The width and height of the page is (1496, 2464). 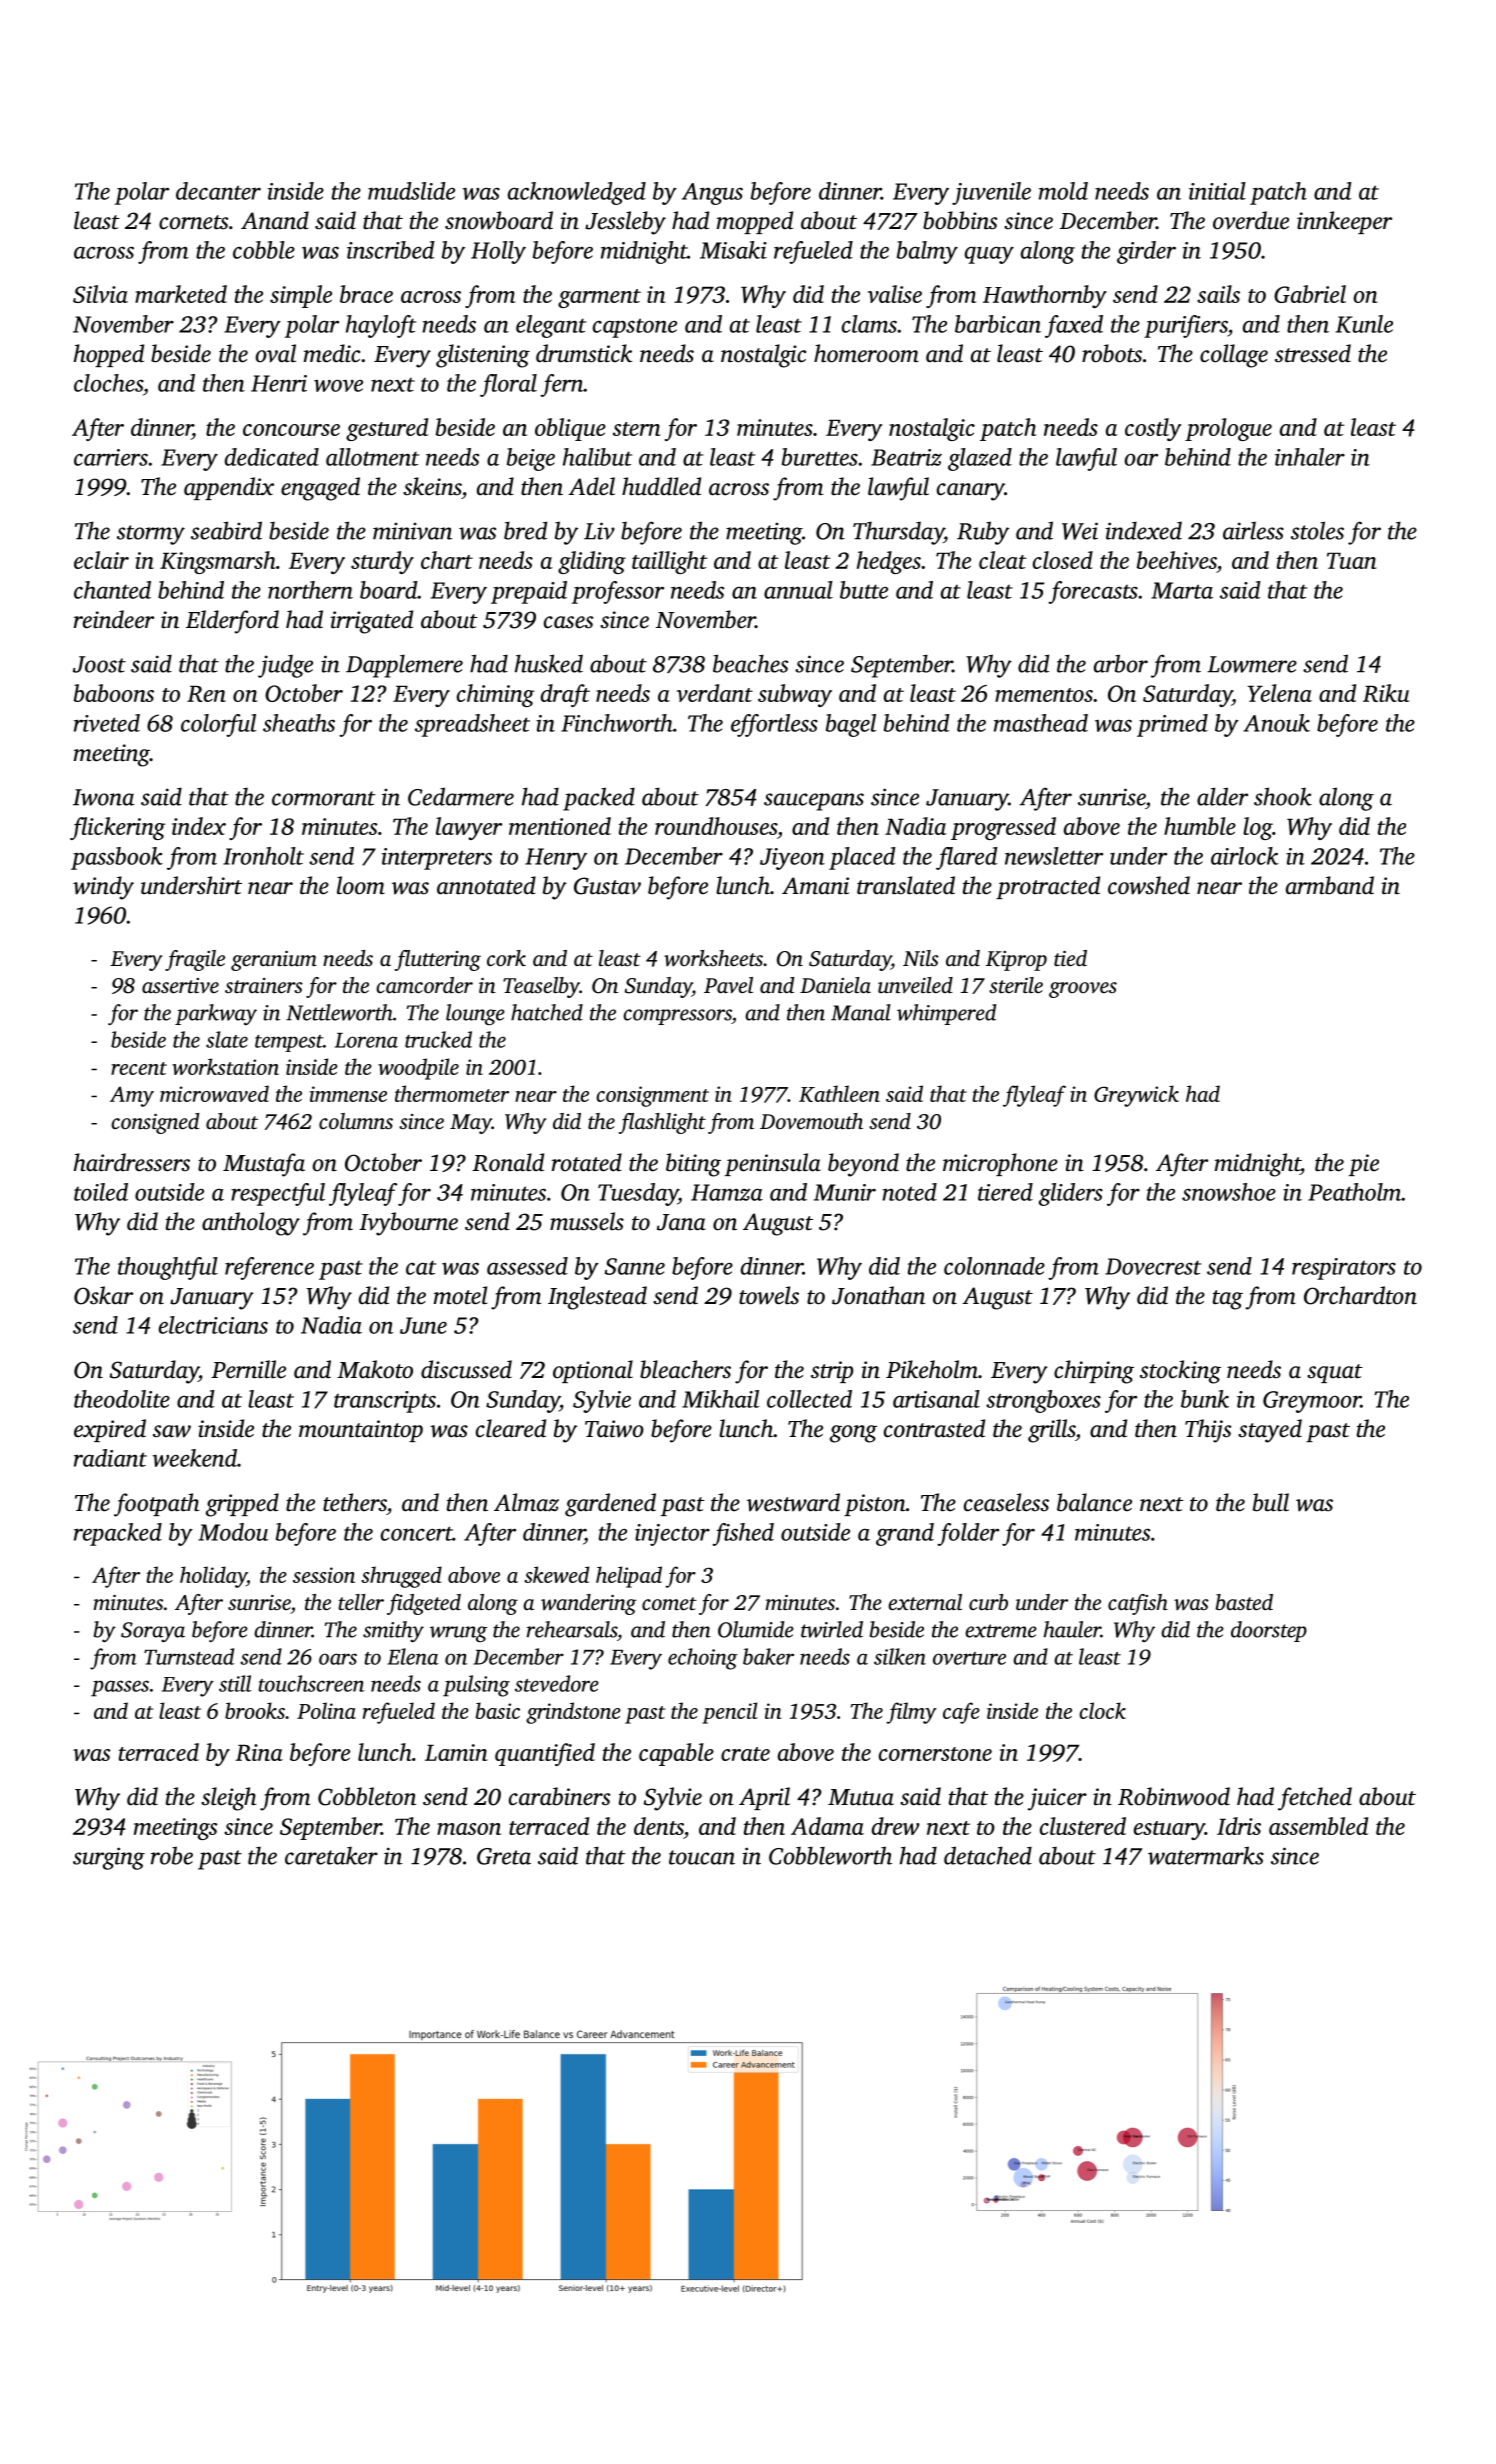 I want to click on garment, so click(x=599, y=298).
